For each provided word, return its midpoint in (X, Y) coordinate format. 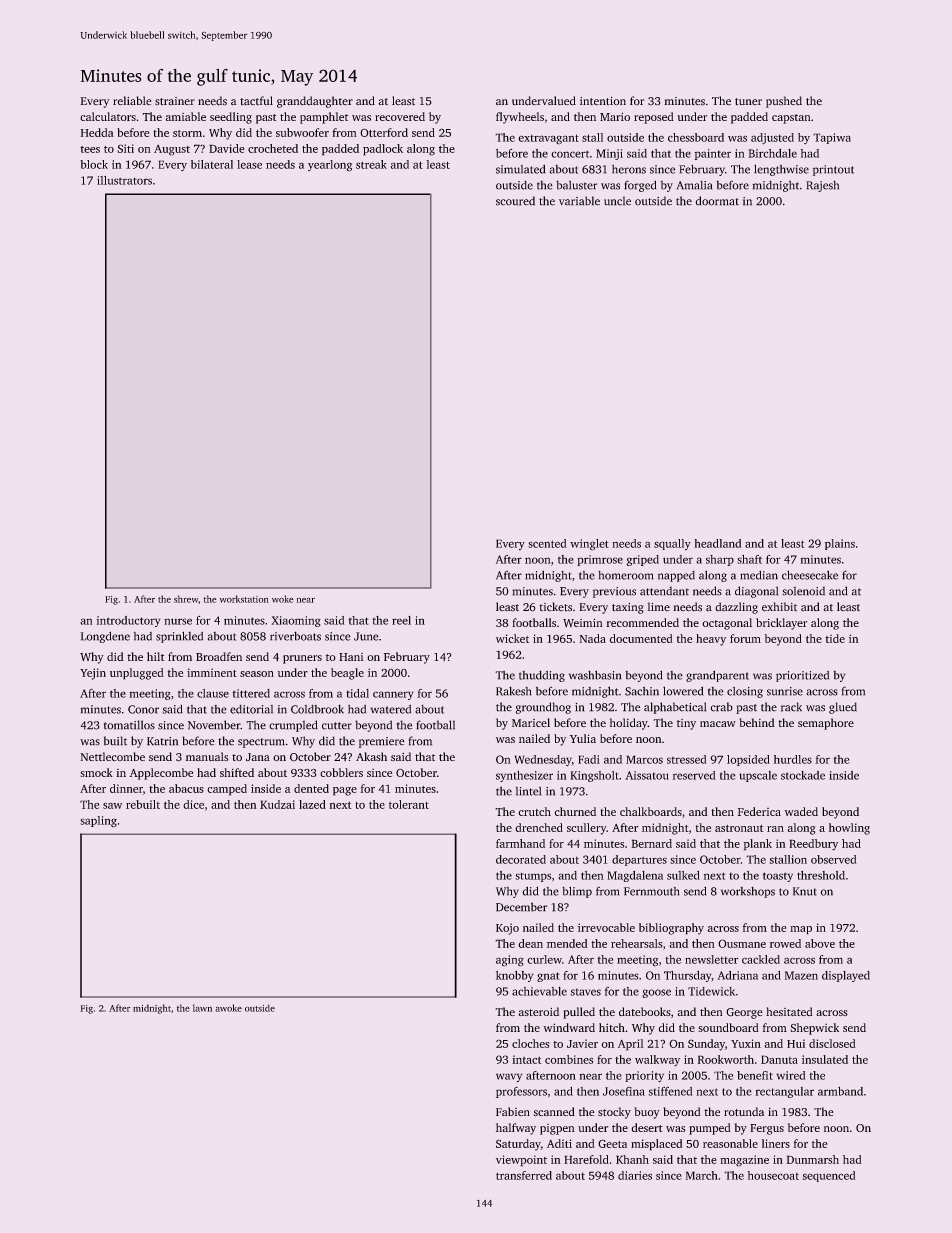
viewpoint (521, 1161)
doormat (717, 201)
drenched (539, 827)
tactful (256, 101)
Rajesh (822, 186)
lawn (202, 1008)
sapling (98, 822)
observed (834, 859)
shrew (186, 599)
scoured (515, 201)
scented (547, 543)
